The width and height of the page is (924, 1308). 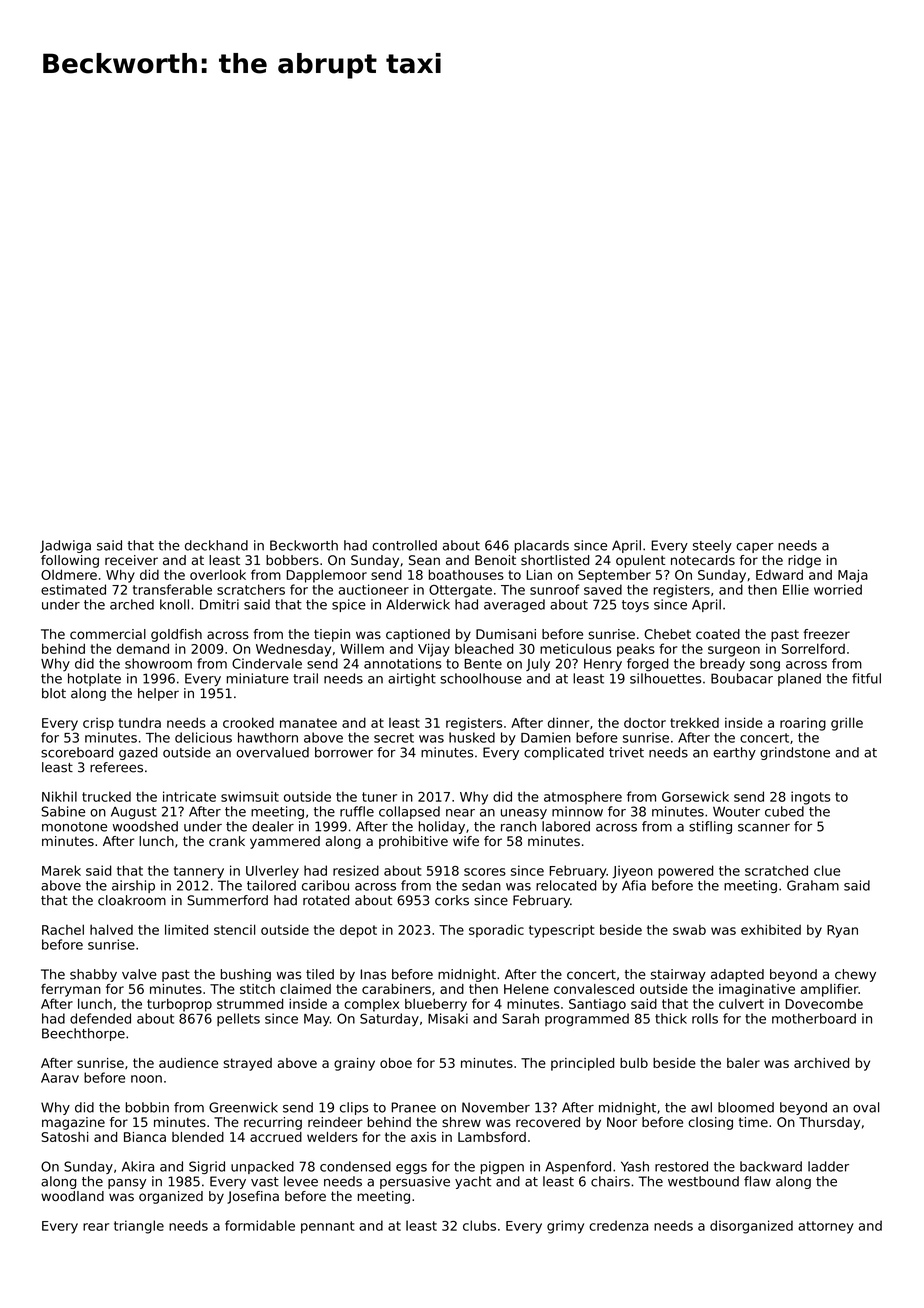 What do you see at coordinates (327, 1227) in the page?
I see `pennant` at bounding box center [327, 1227].
